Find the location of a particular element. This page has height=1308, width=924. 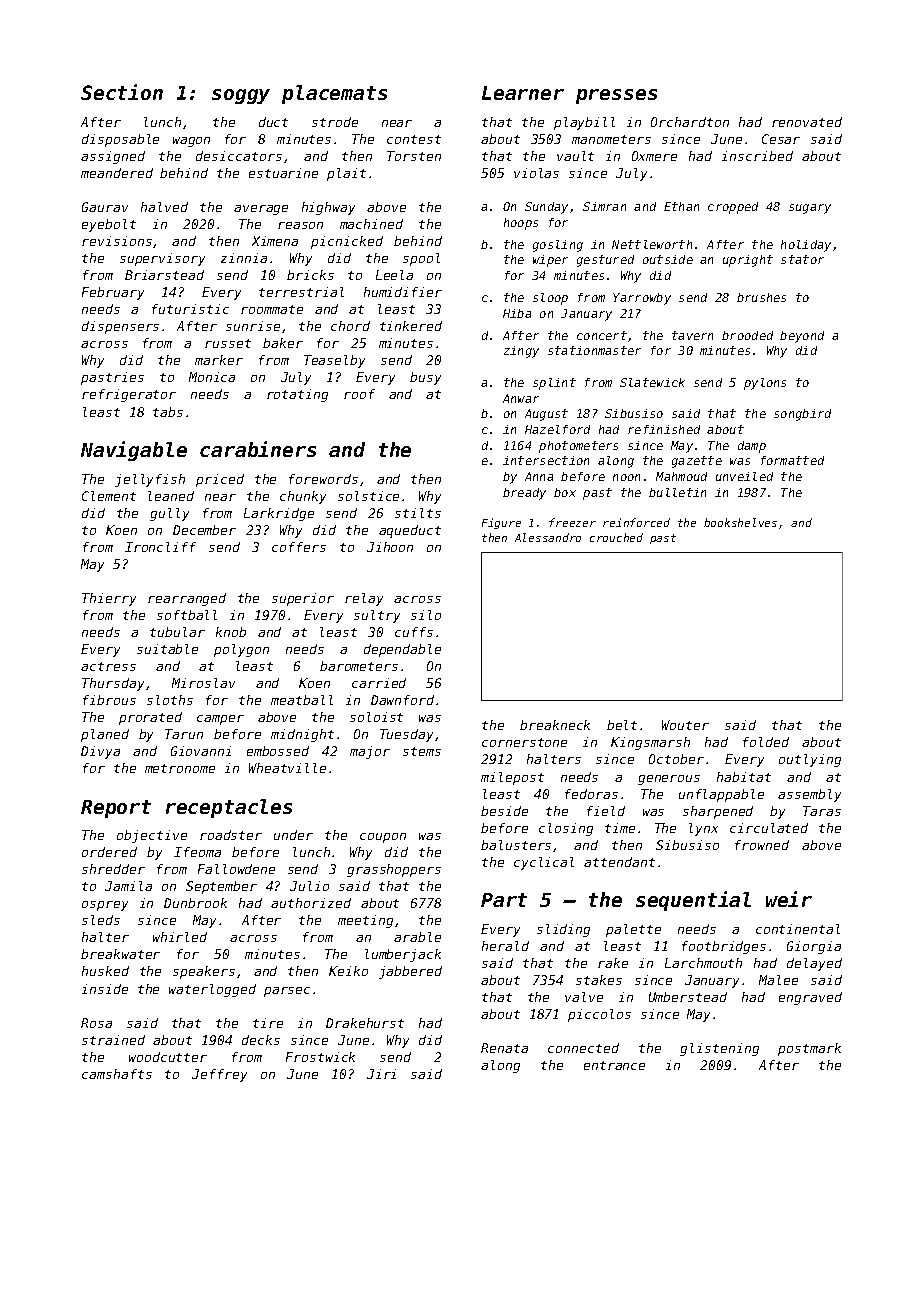

carabiners is located at coordinates (258, 449).
